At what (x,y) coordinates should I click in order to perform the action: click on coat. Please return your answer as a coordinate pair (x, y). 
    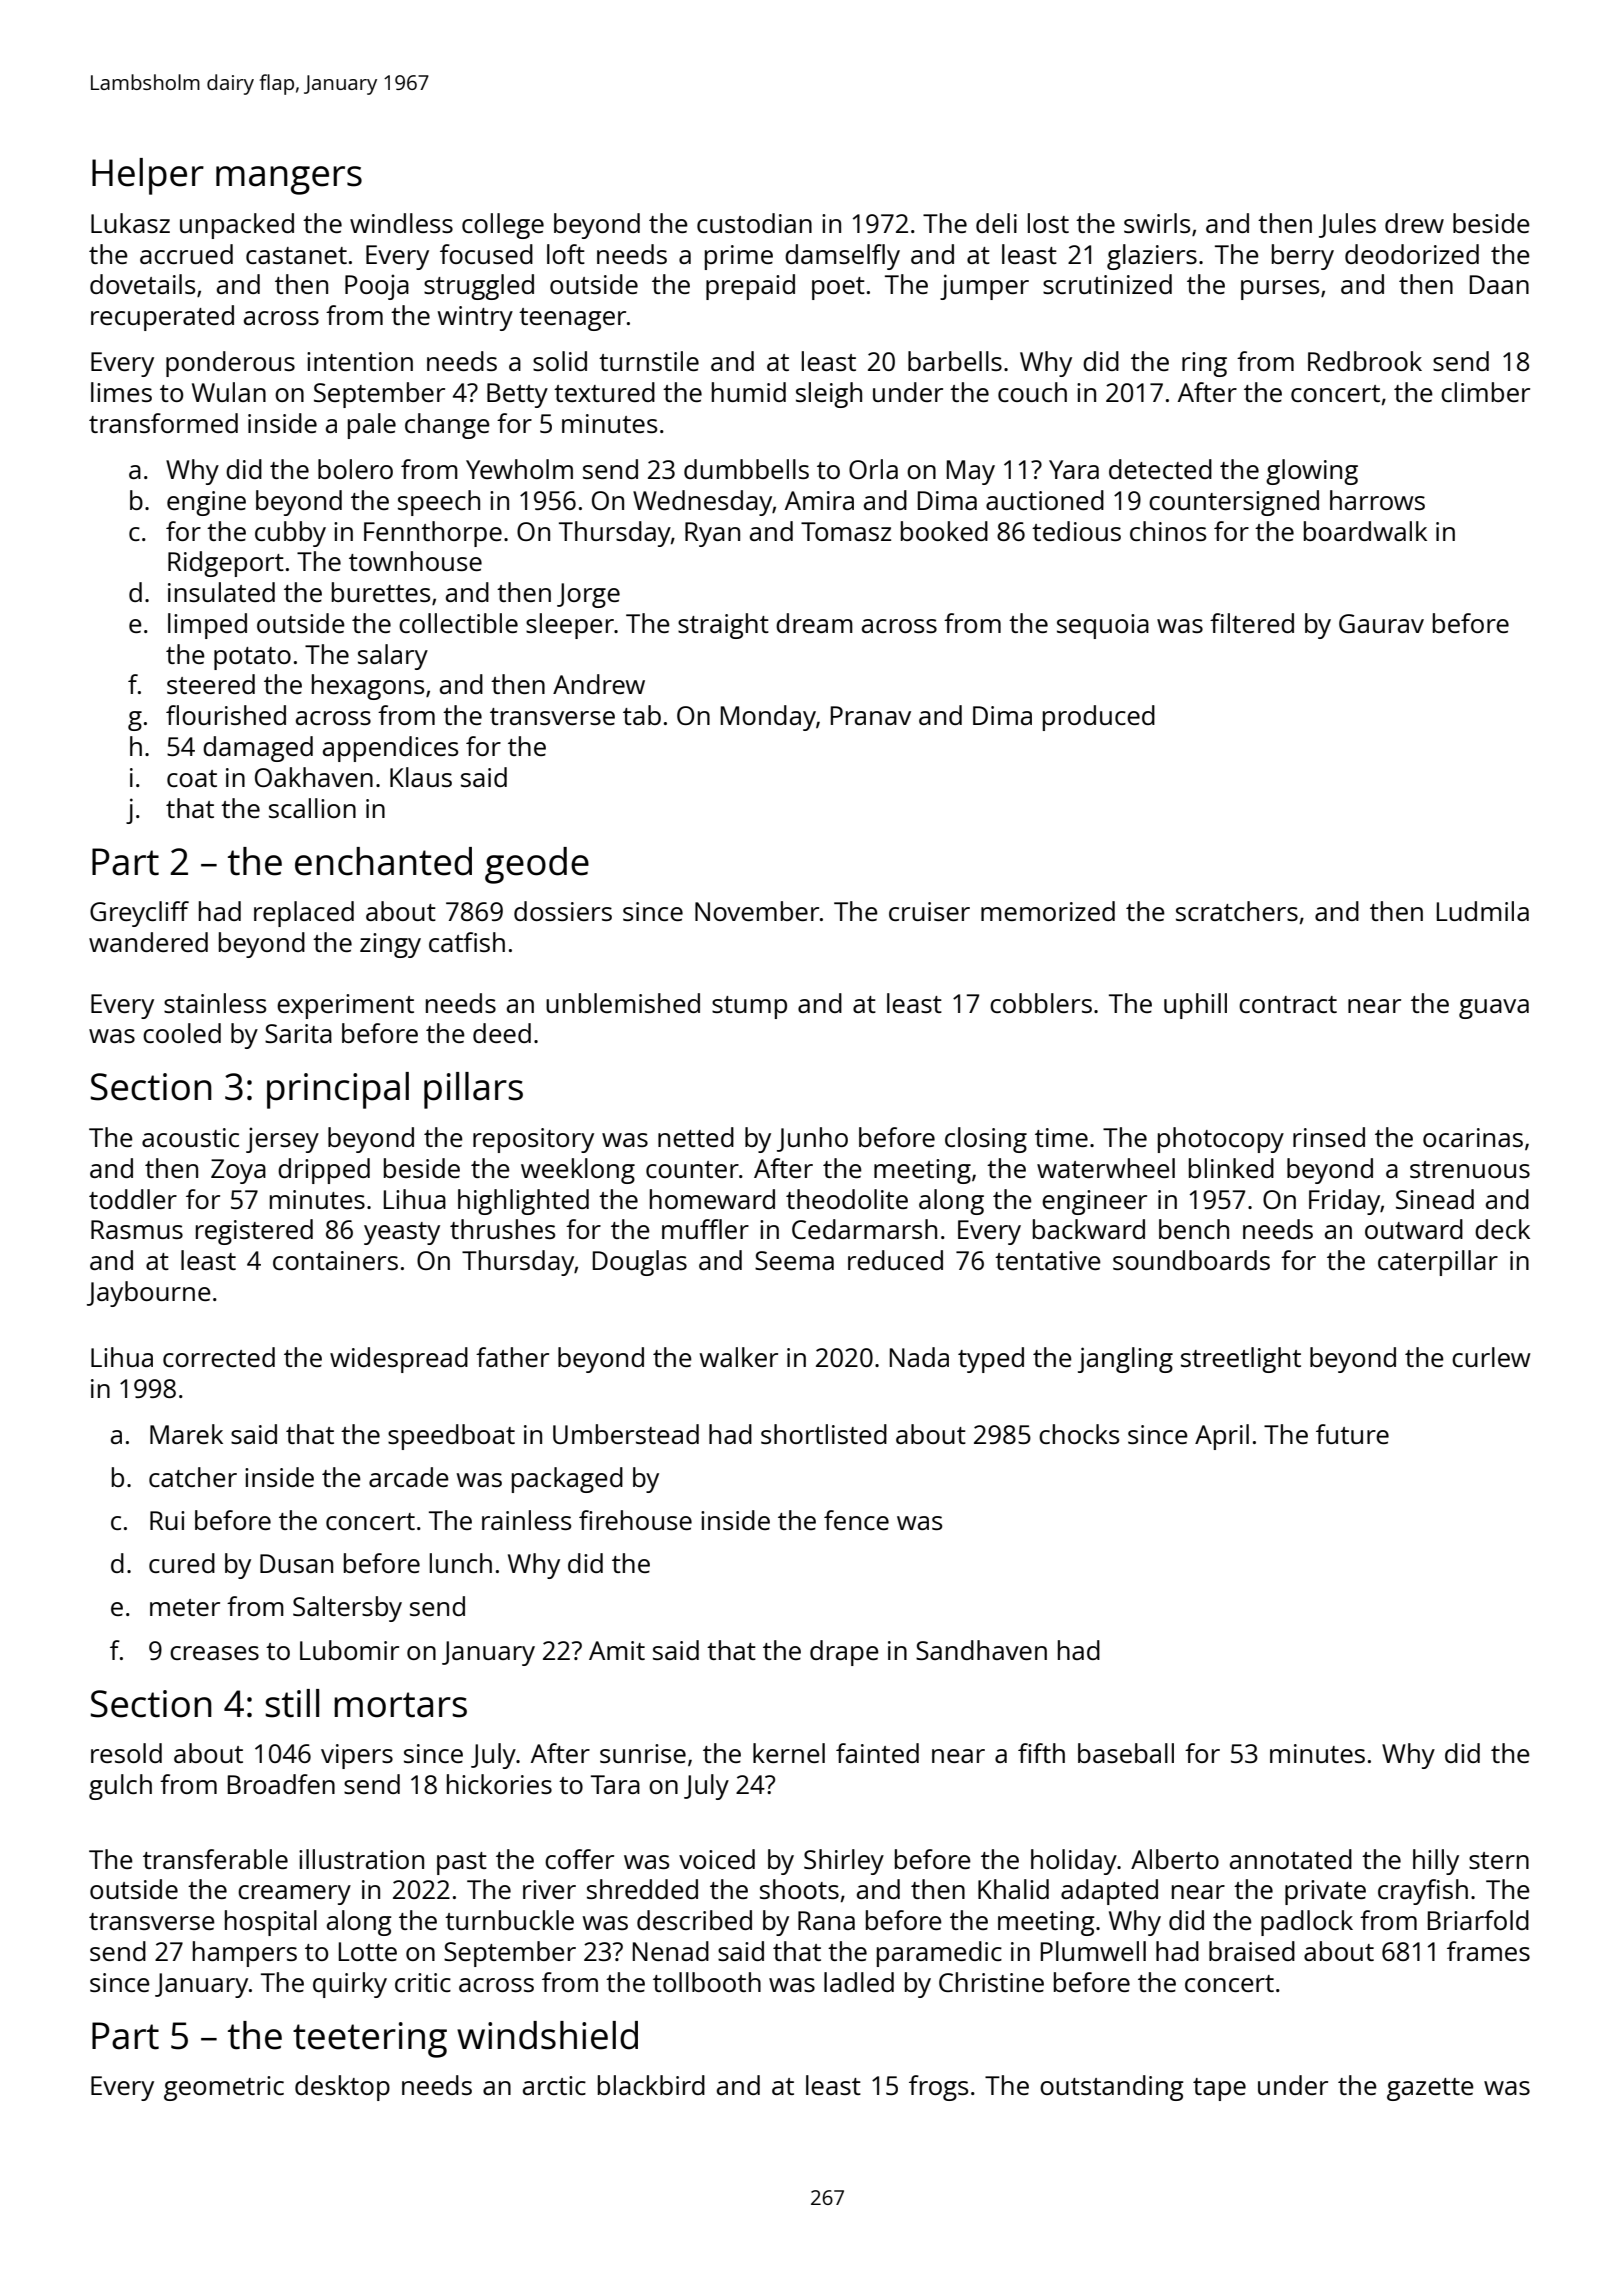
    Looking at the image, I should click on (192, 778).
